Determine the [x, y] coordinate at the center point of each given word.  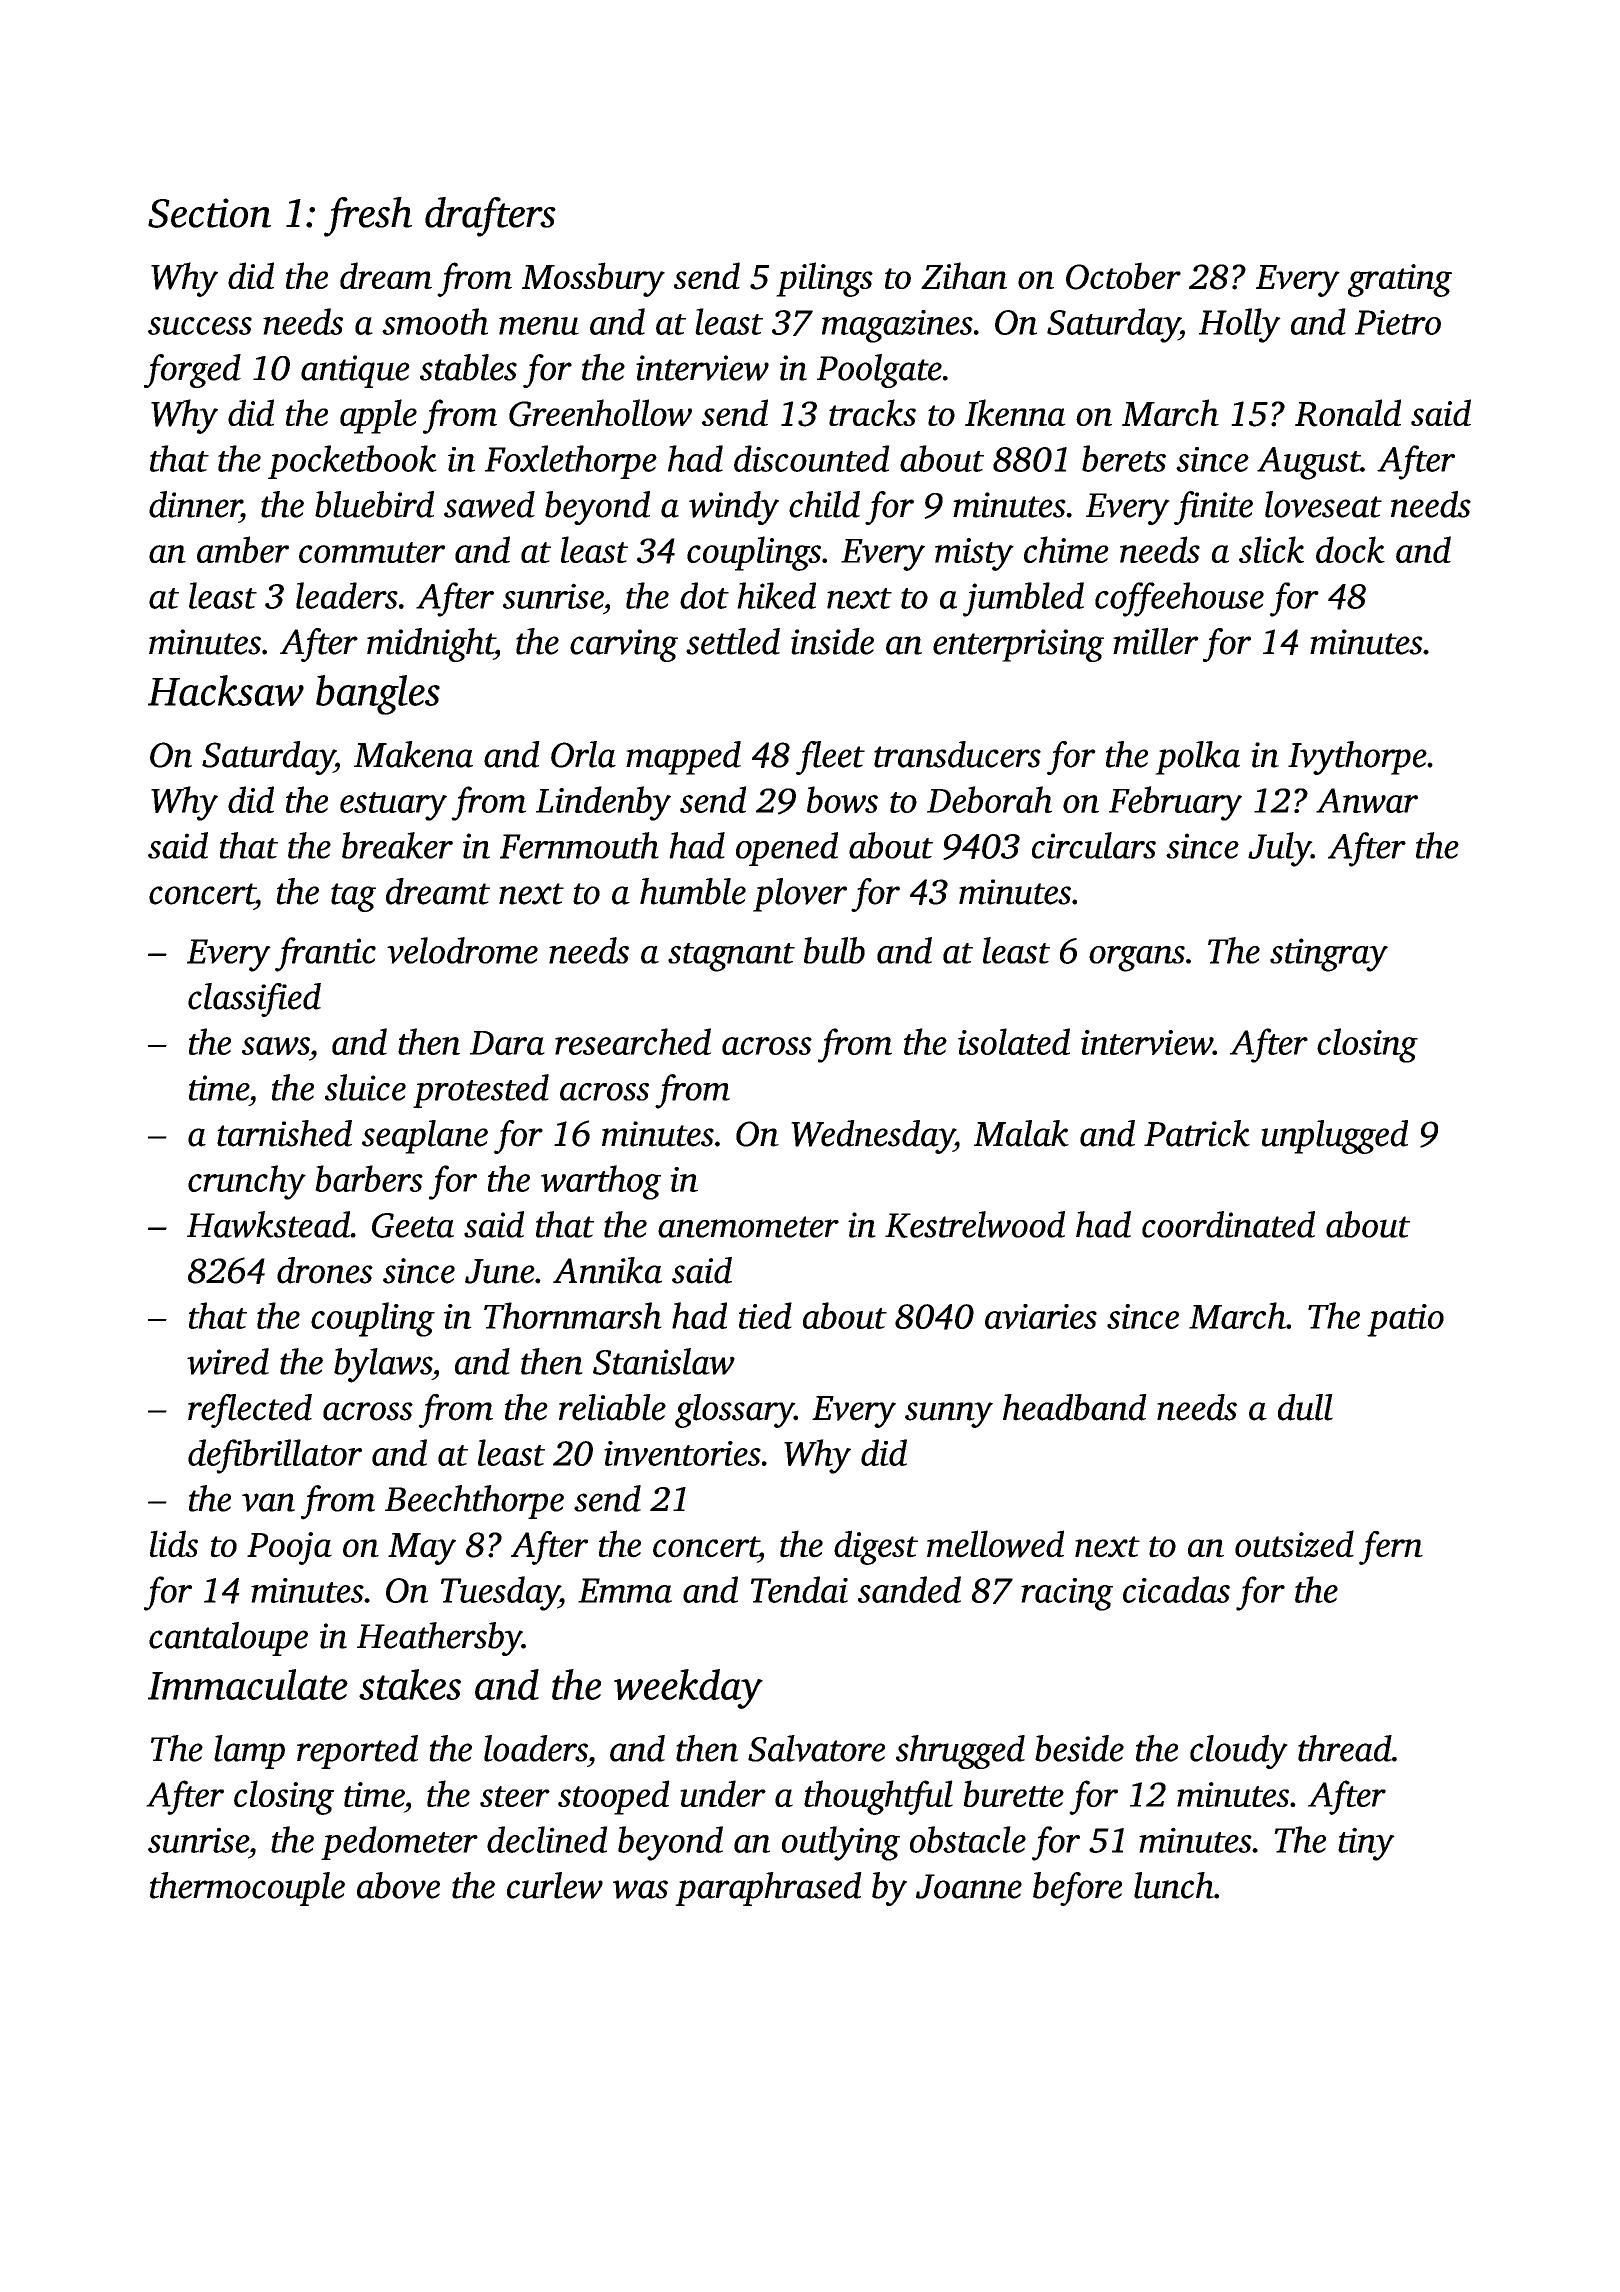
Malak [1021, 1133]
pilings [824, 279]
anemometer [748, 1227]
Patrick [1197, 1133]
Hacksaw [226, 690]
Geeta [413, 1225]
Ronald [1348, 413]
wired [228, 1361]
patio [1405, 1320]
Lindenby [603, 803]
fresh [368, 217]
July [1279, 849]
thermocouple [247, 1889]
